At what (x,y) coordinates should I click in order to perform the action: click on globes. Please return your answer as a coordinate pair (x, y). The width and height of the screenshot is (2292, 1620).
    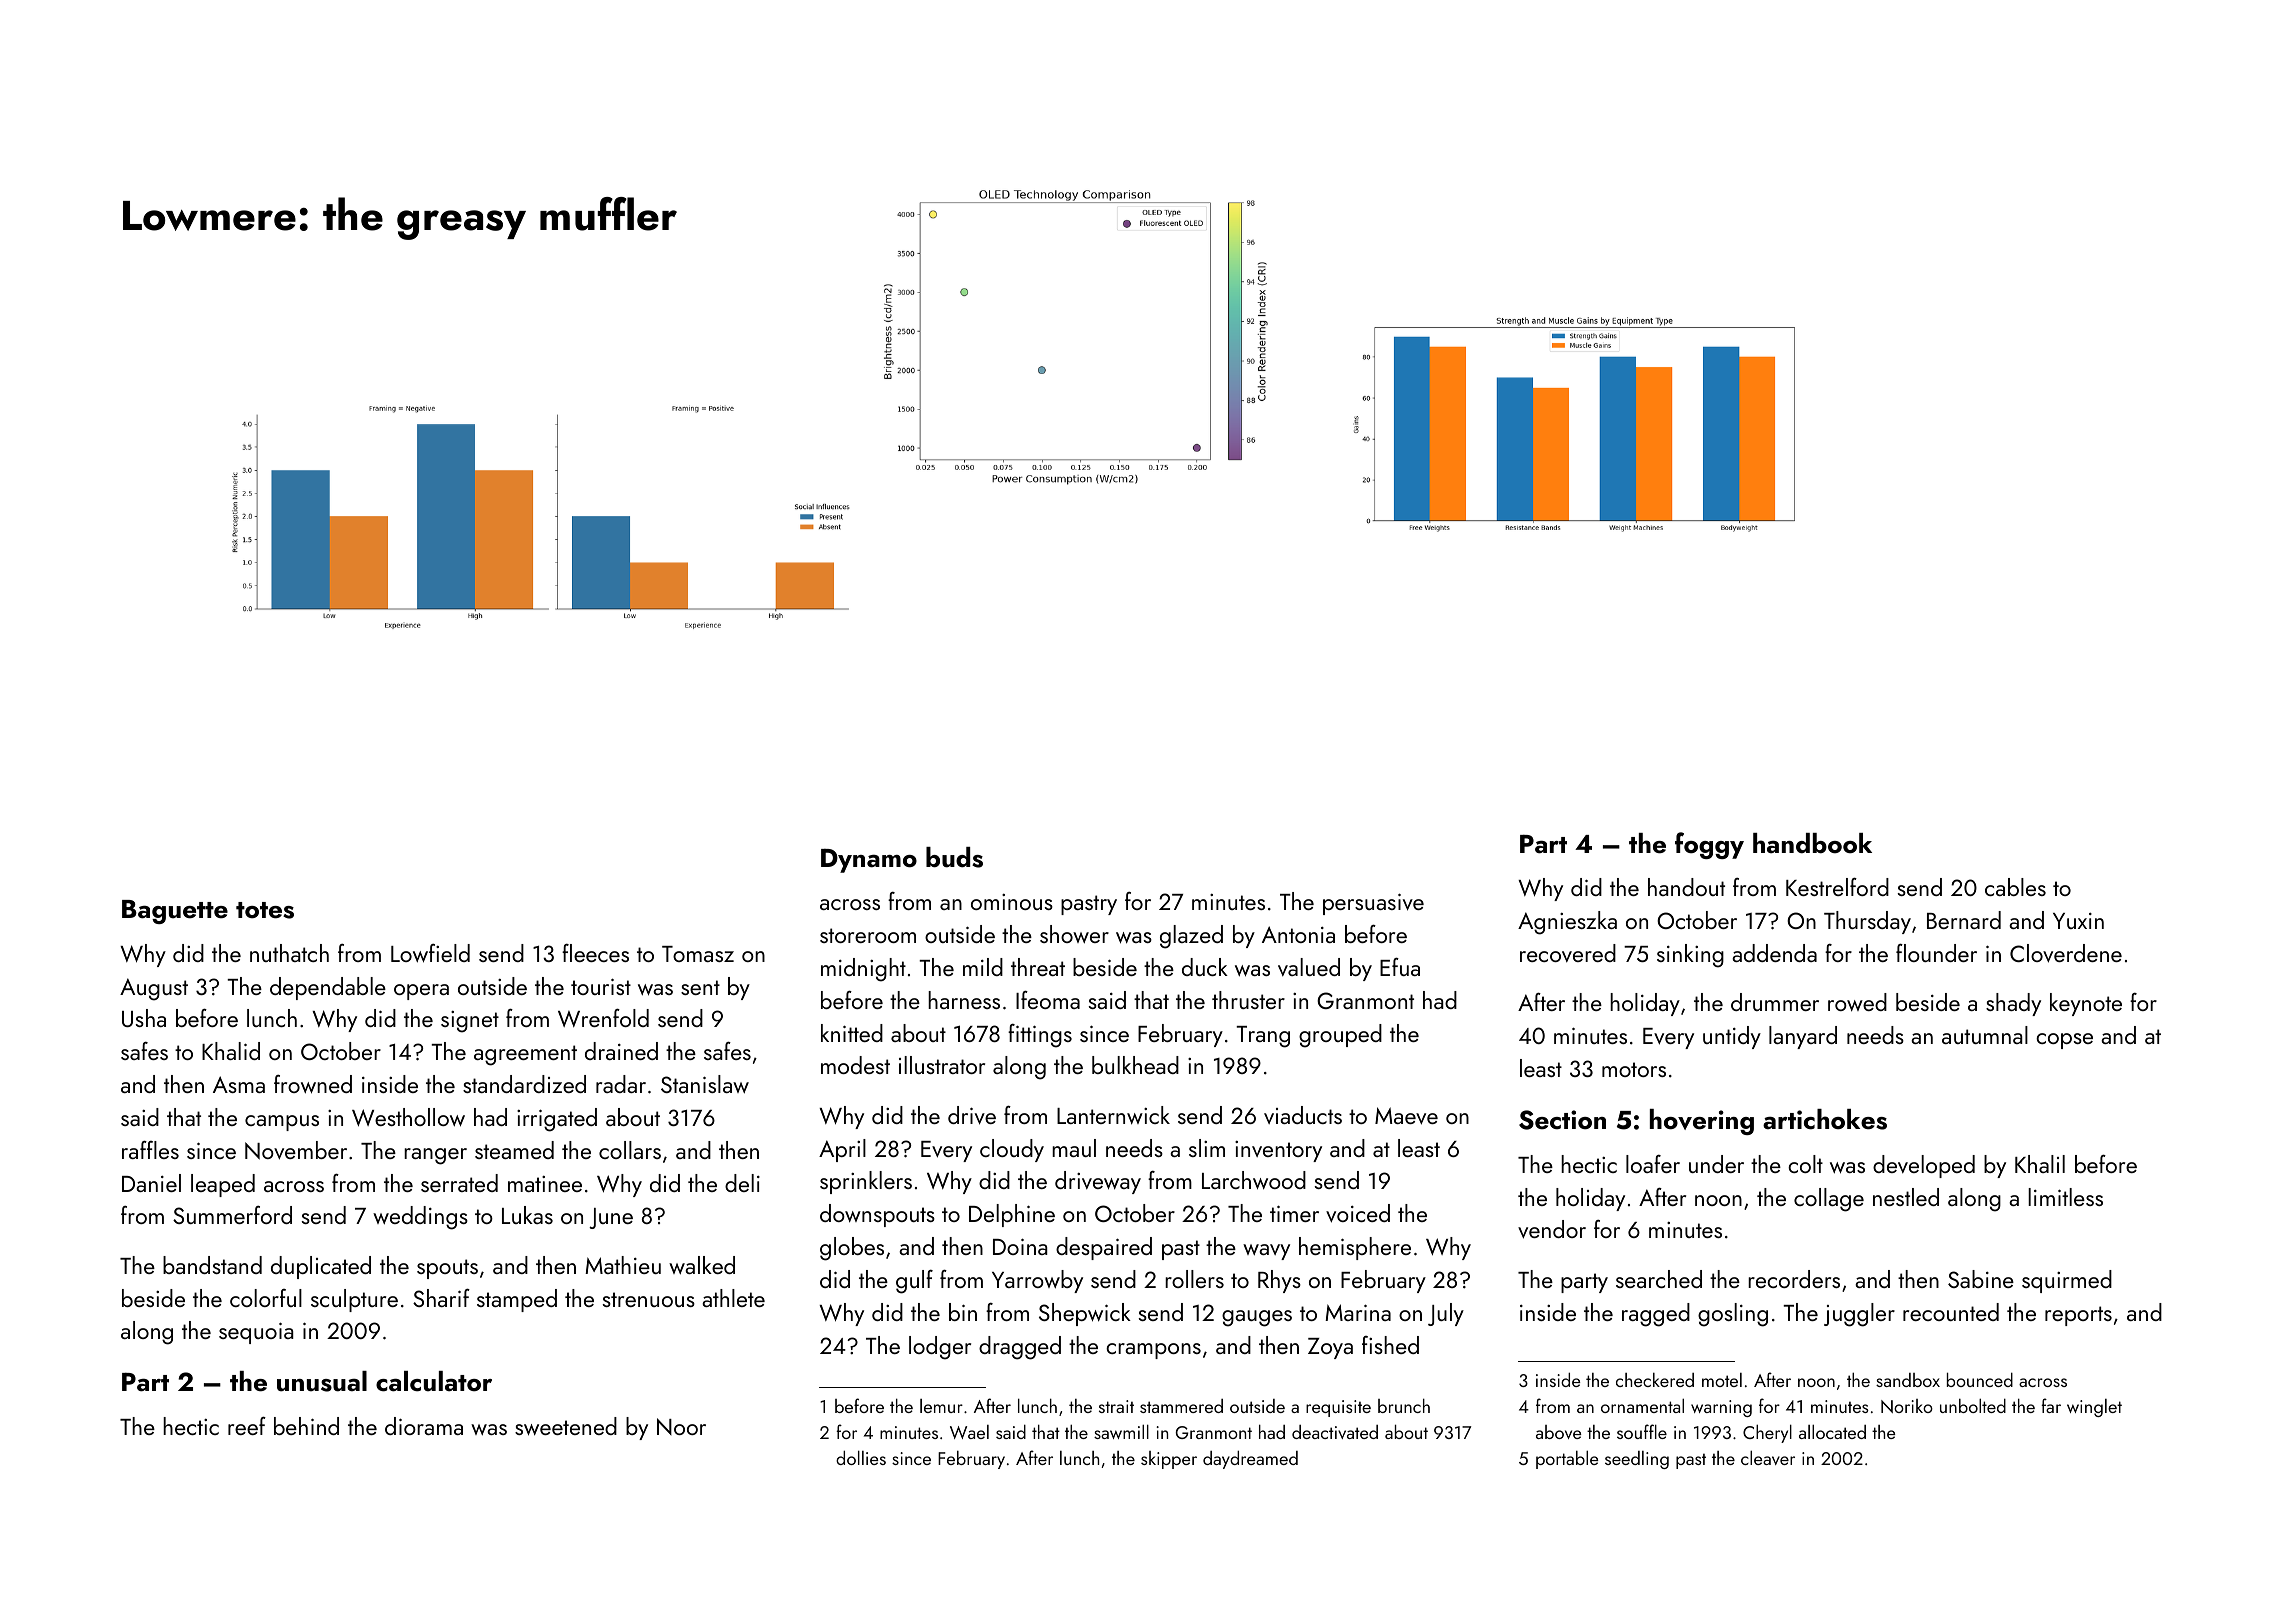
    Looking at the image, I should click on (852, 1249).
